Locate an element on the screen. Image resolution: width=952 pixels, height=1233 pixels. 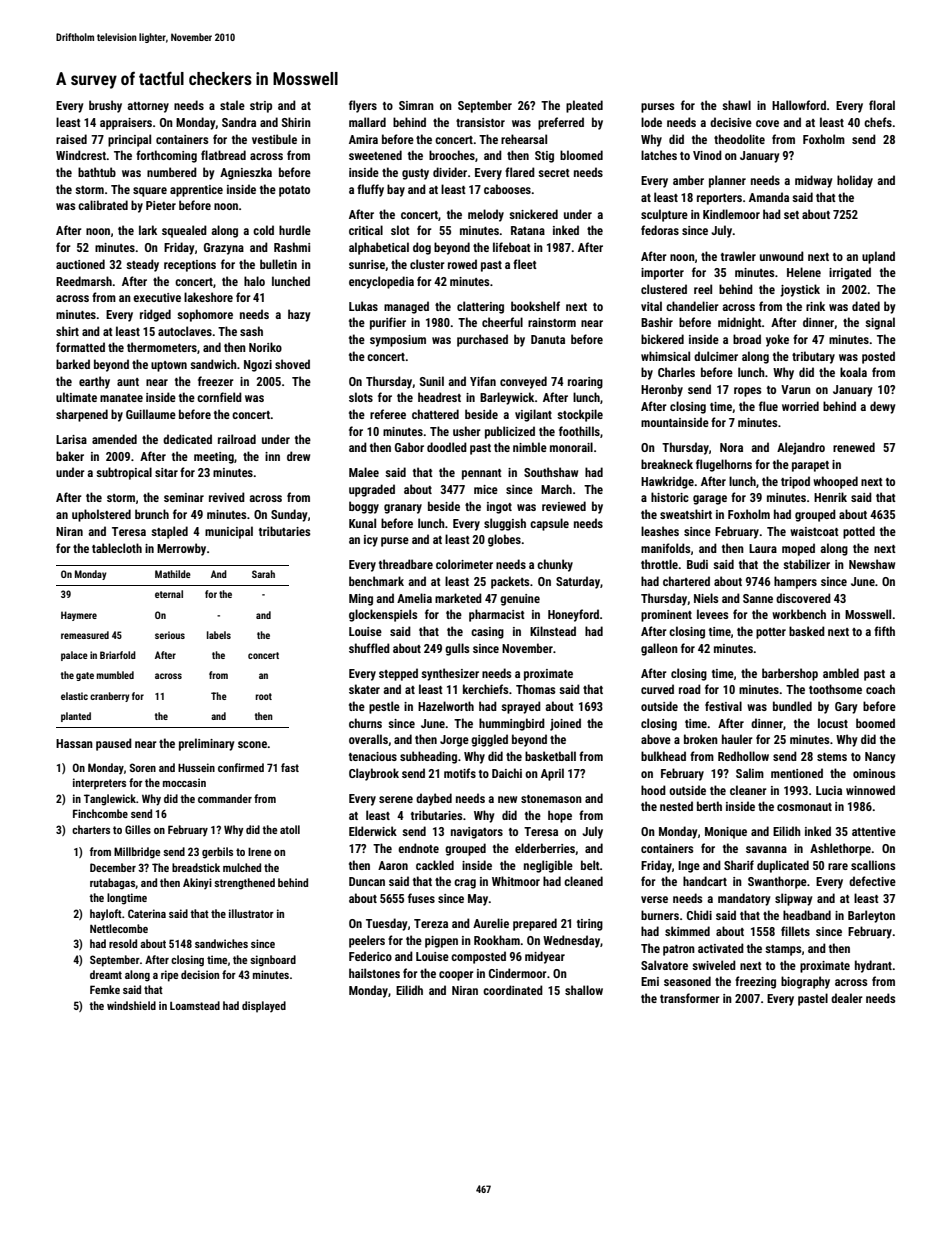
midway is located at coordinates (814, 181).
